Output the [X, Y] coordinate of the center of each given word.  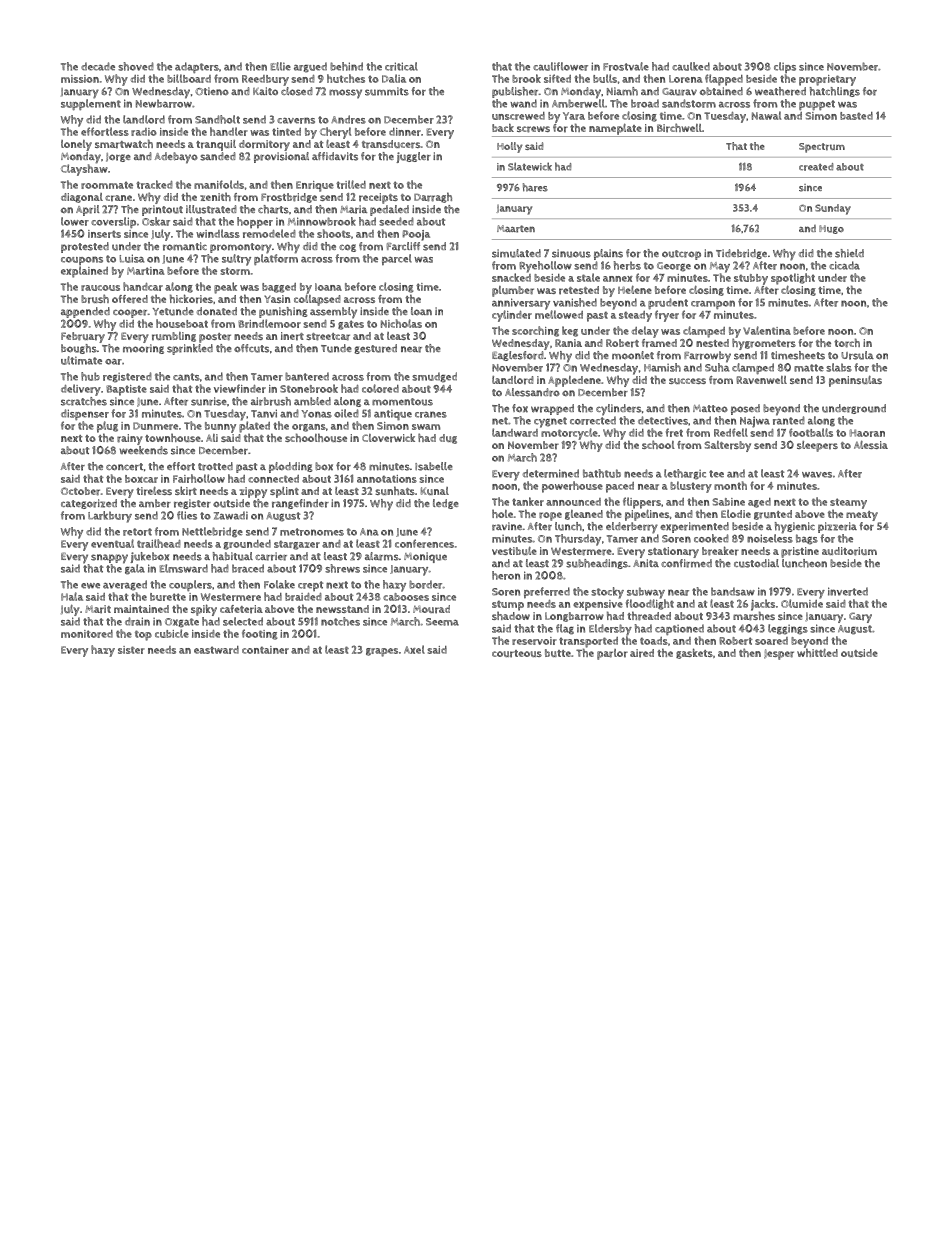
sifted [557, 78]
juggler [413, 157]
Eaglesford [518, 356]
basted [856, 116]
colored [380, 388]
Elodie [736, 514]
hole [502, 513]
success [687, 381]
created [816, 167]
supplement [91, 105]
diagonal [82, 198]
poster [215, 338]
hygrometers [764, 344]
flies [187, 515]
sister [131, 650]
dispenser [85, 414]
